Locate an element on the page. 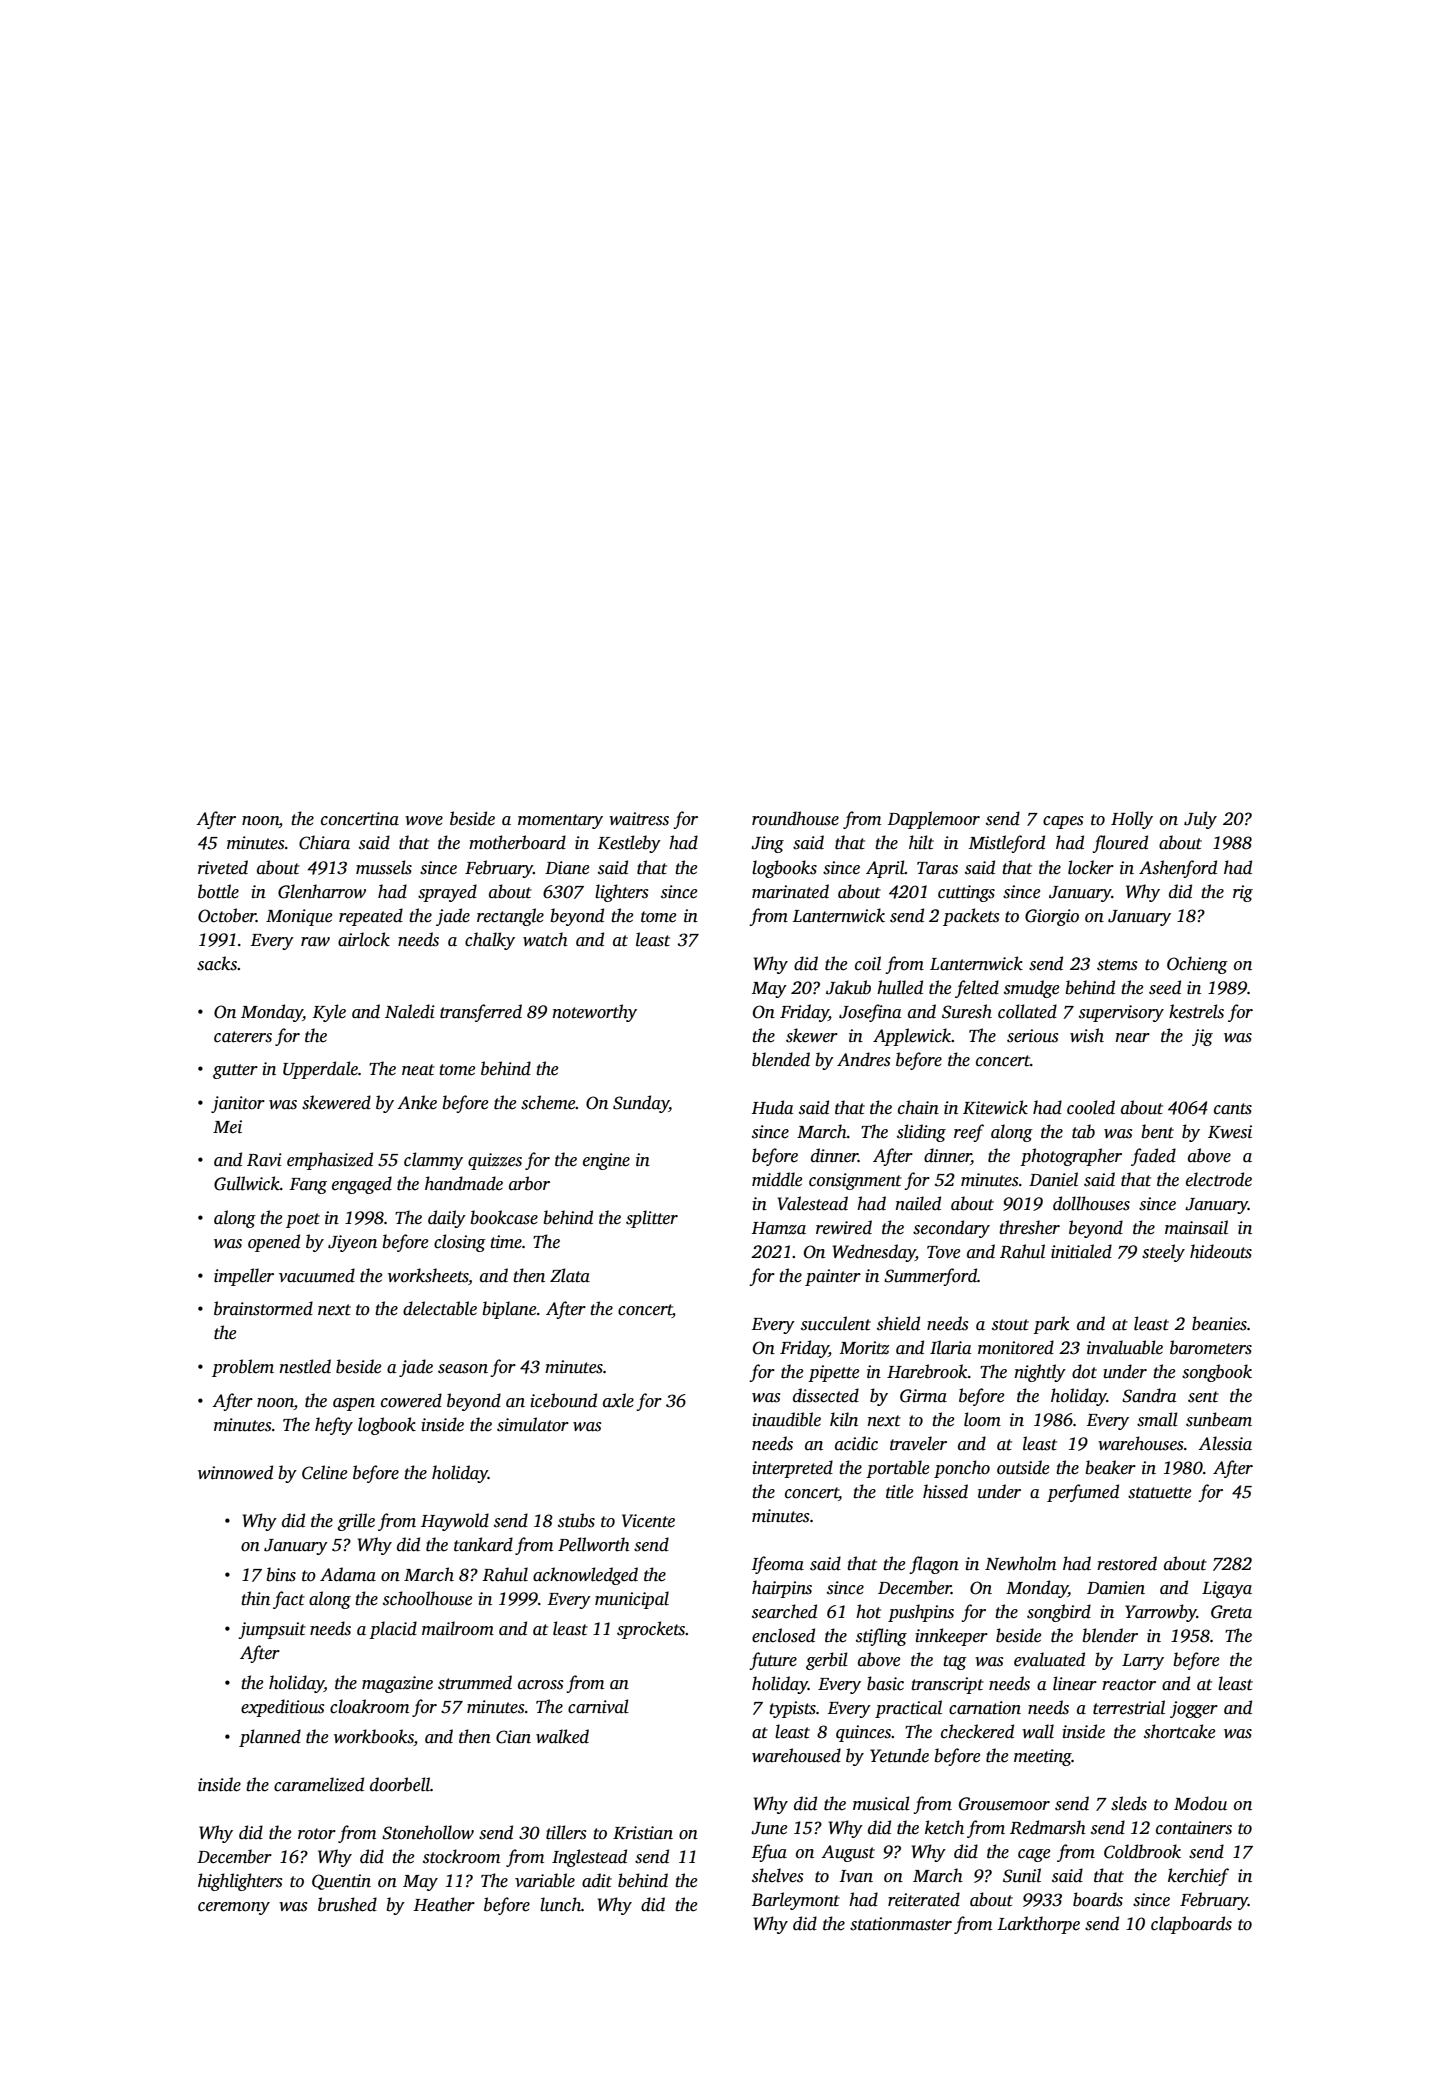  Glenharrow is located at coordinates (322, 891).
